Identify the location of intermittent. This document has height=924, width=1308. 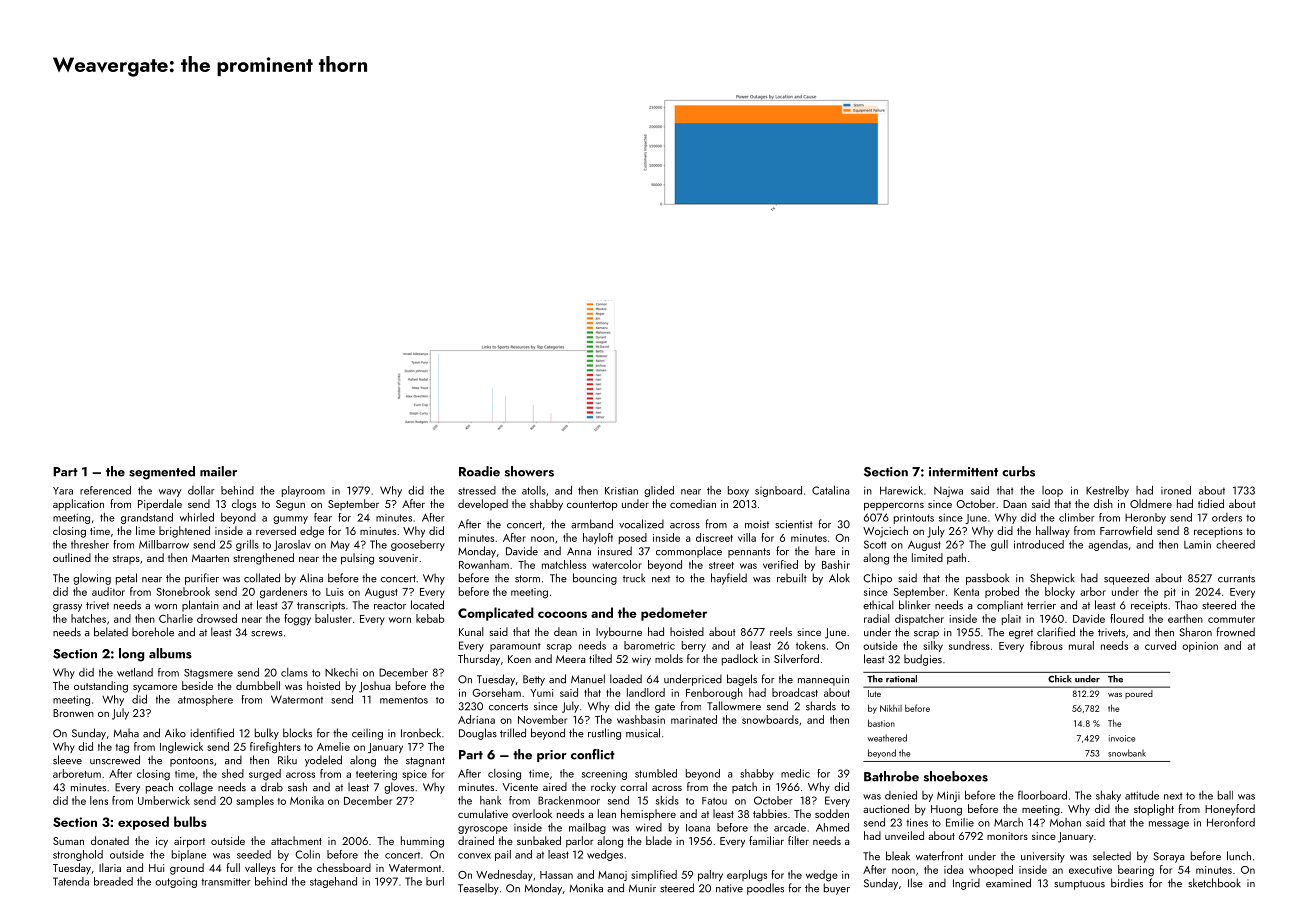
(963, 472).
